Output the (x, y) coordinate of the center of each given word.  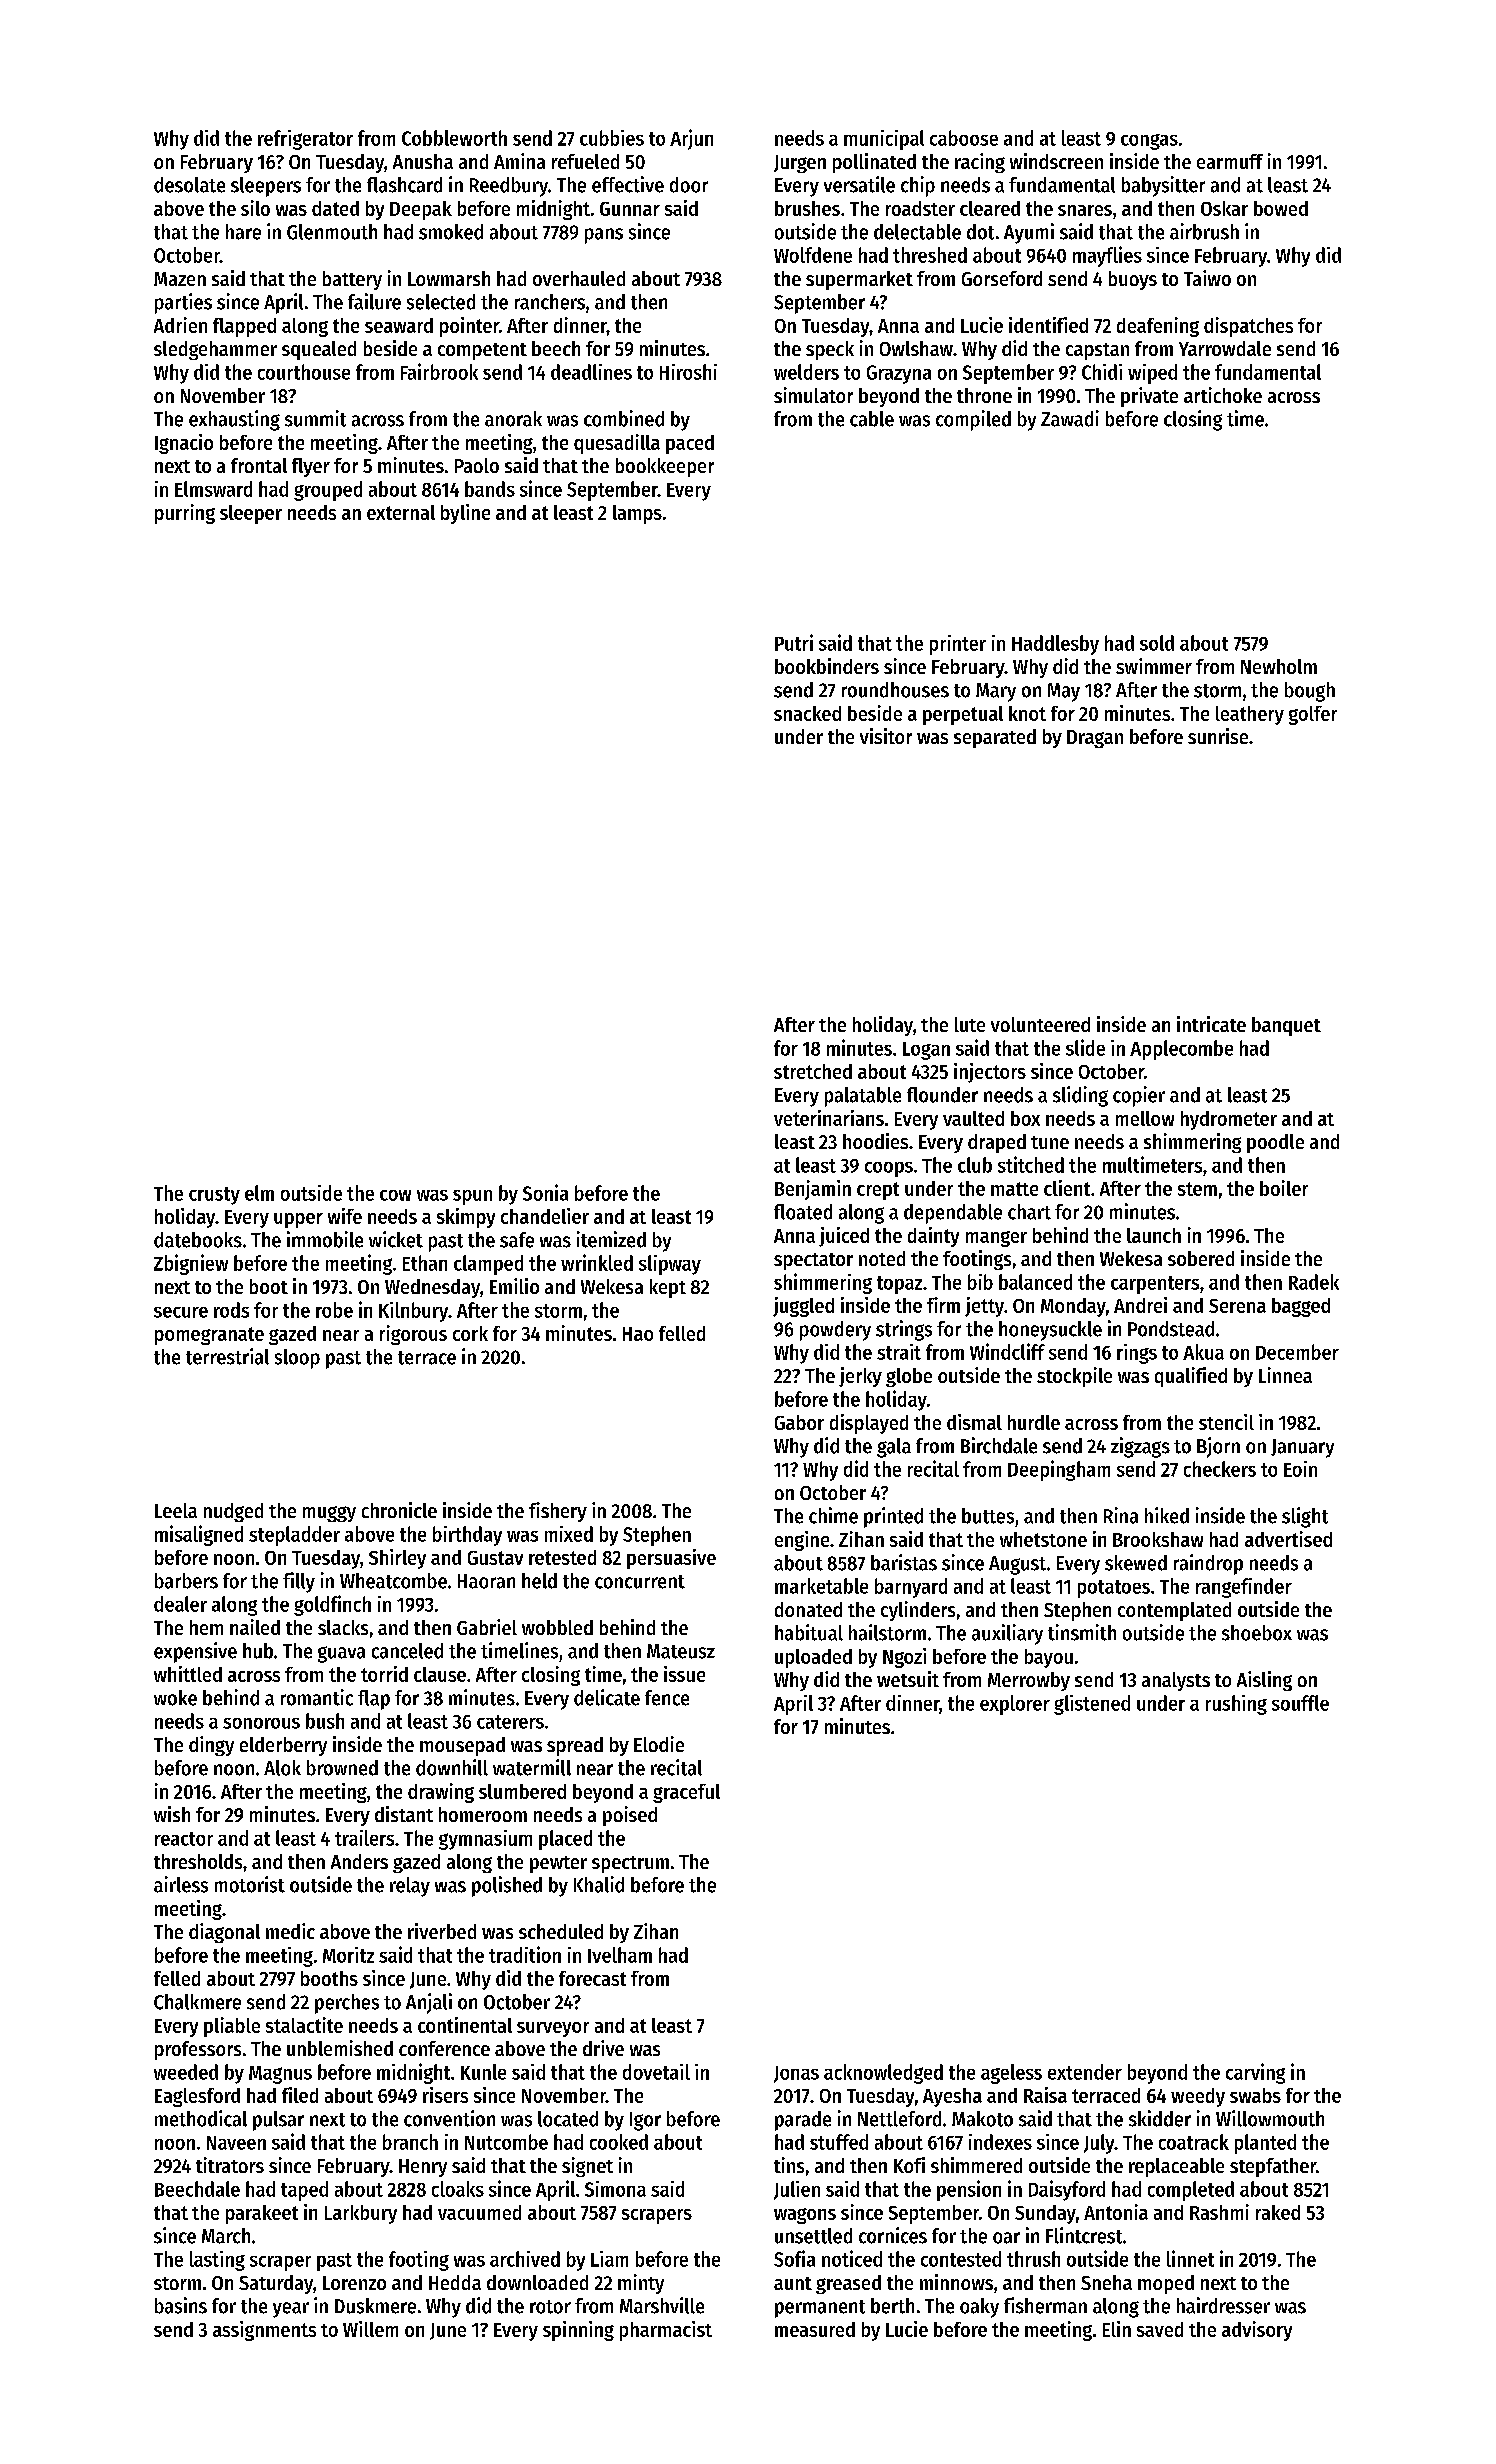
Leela (176, 1510)
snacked (807, 713)
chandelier (545, 1216)
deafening (1158, 327)
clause (440, 1674)
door (689, 185)
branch (410, 2142)
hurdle (1034, 1422)
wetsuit (908, 1679)
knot (1027, 713)
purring (185, 514)
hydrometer (1229, 1120)
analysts (1176, 1681)
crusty (214, 1196)
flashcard (404, 185)
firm (943, 1305)
